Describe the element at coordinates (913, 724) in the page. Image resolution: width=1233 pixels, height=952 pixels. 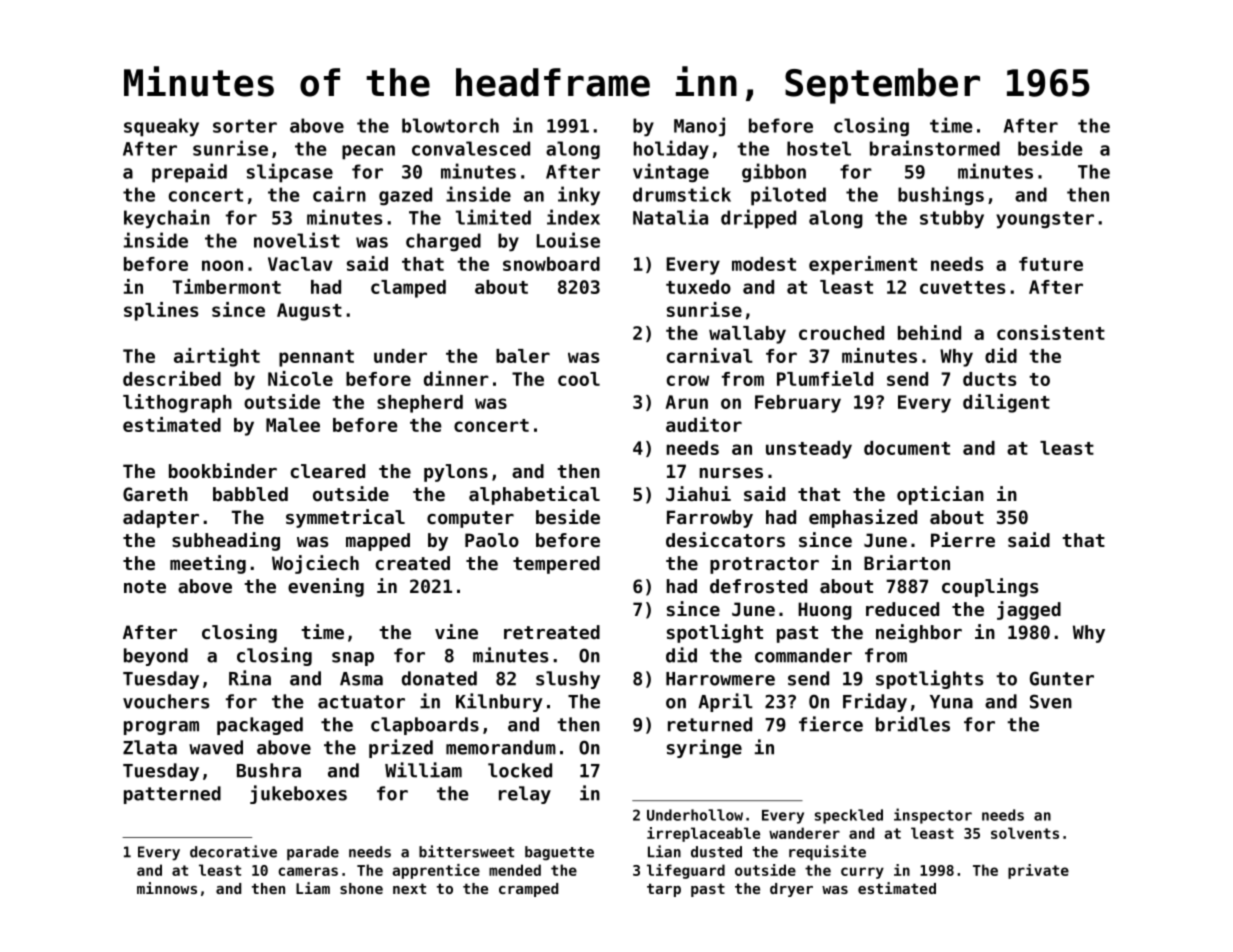
I see `bridles` at that location.
